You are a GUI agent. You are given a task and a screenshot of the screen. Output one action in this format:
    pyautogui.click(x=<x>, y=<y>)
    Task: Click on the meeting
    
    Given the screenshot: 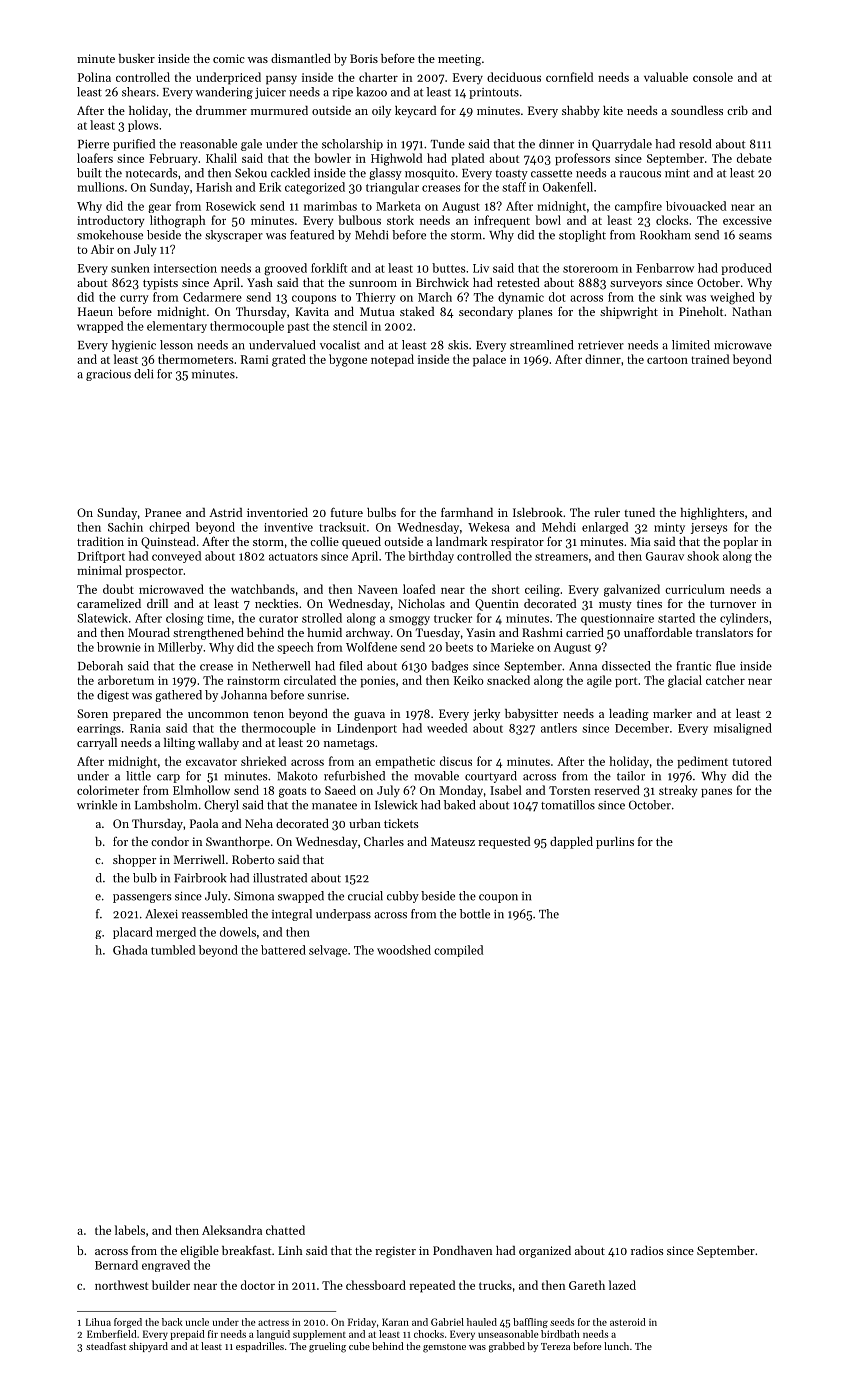 What is the action you would take?
    pyautogui.click(x=459, y=60)
